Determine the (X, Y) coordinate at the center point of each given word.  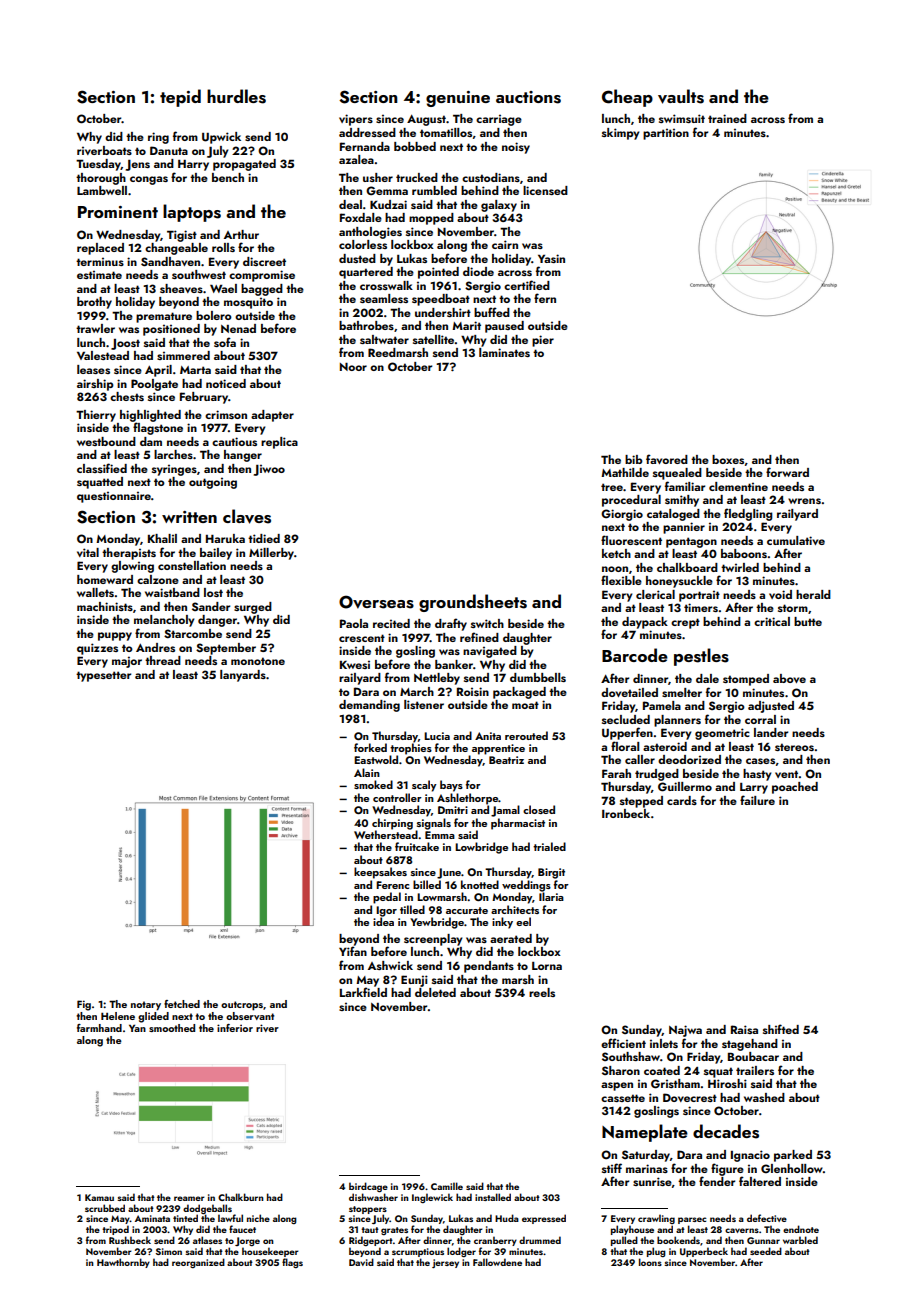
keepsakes (380, 873)
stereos (794, 747)
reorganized (198, 1263)
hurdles (236, 96)
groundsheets (473, 603)
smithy (682, 501)
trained (727, 118)
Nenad (238, 328)
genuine (458, 99)
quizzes (97, 649)
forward (787, 472)
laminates (504, 352)
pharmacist (518, 824)
